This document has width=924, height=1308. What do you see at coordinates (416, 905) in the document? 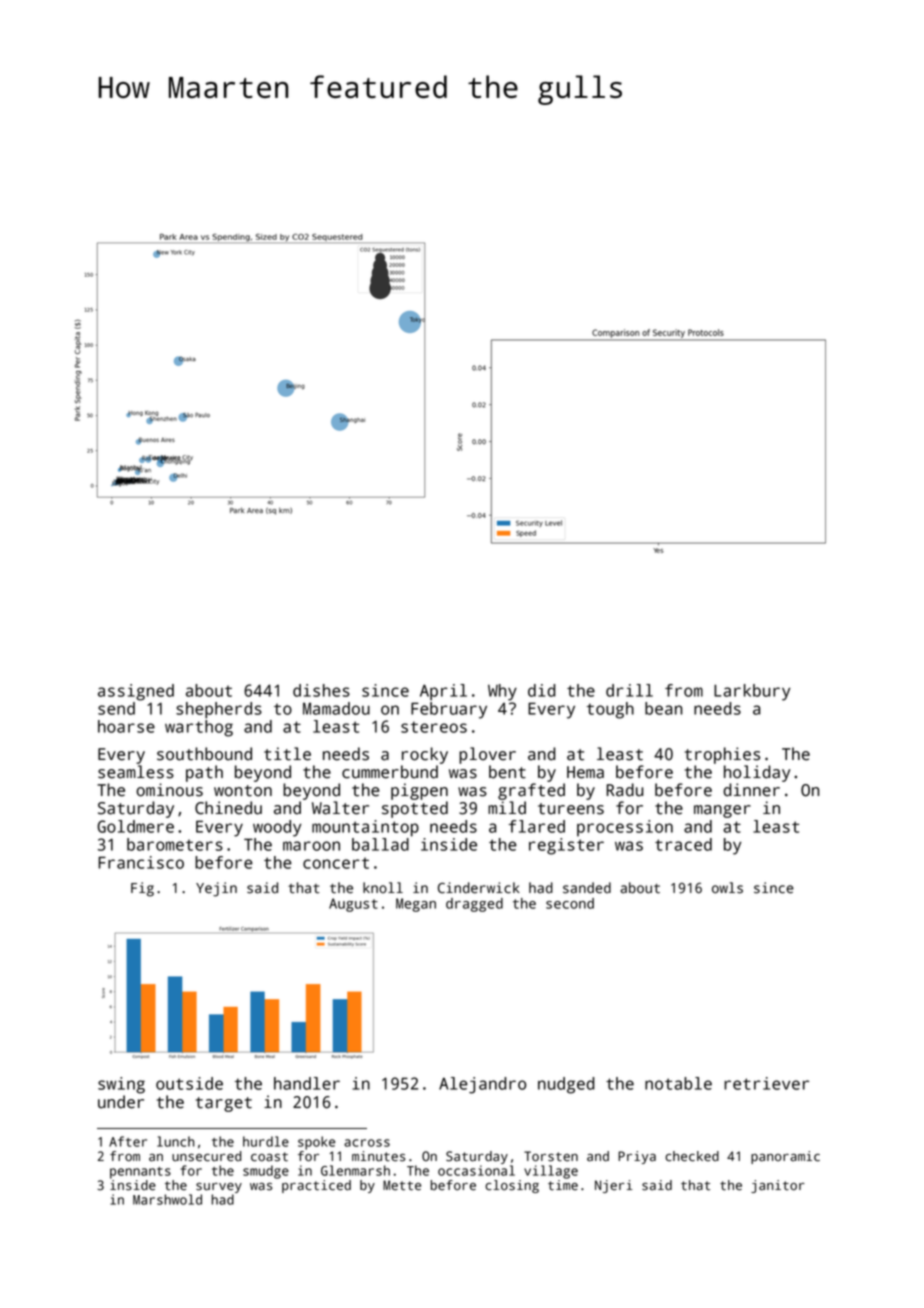
I see `Megan` at bounding box center [416, 905].
